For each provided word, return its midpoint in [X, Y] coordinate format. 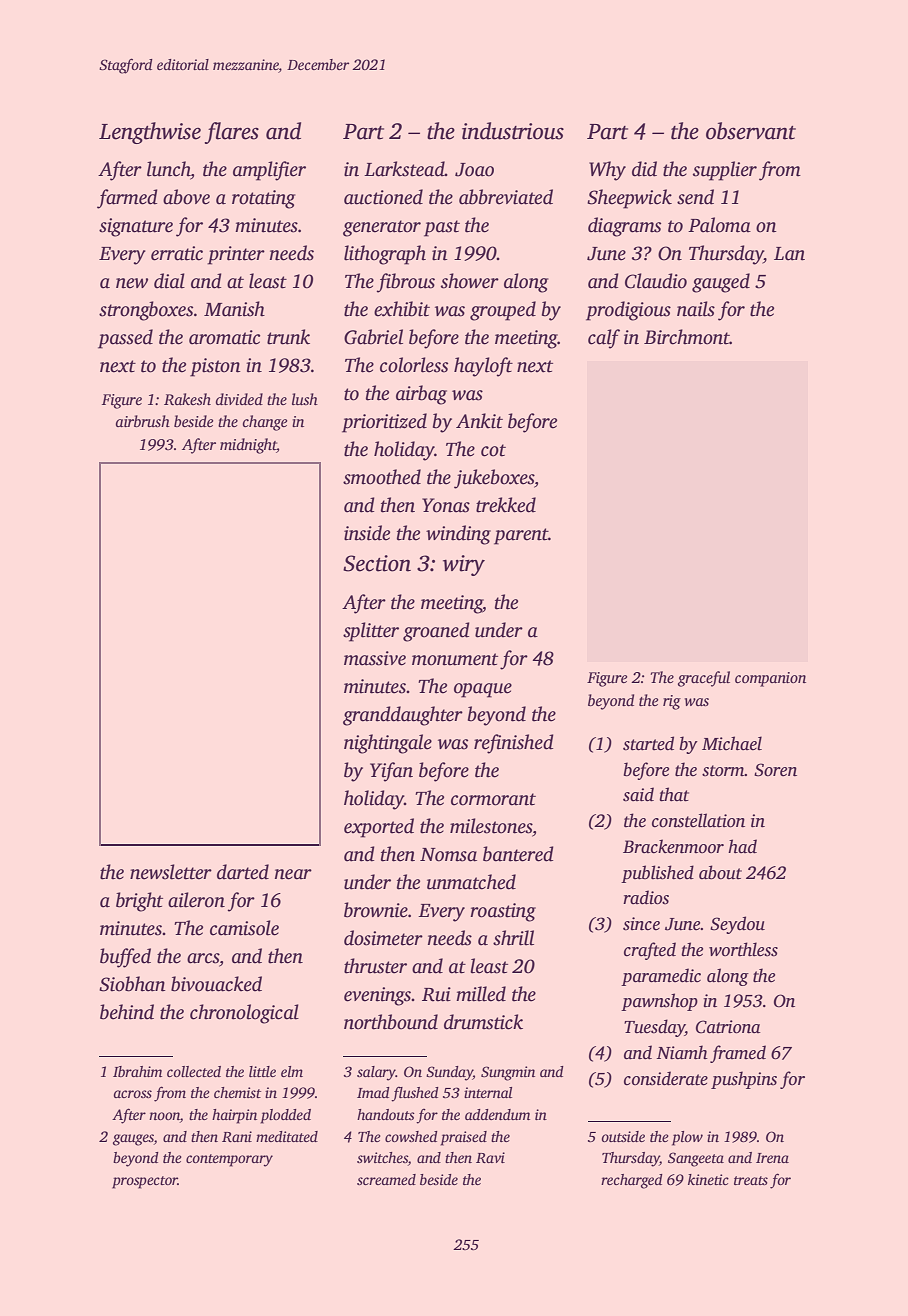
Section [377, 563]
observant [751, 131]
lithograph [385, 255]
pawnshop [659, 1002]
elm [292, 1071]
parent [521, 536]
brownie [376, 910]
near [293, 874]
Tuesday [654, 1028]
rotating [263, 199]
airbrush [142, 421]
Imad [373, 1092]
